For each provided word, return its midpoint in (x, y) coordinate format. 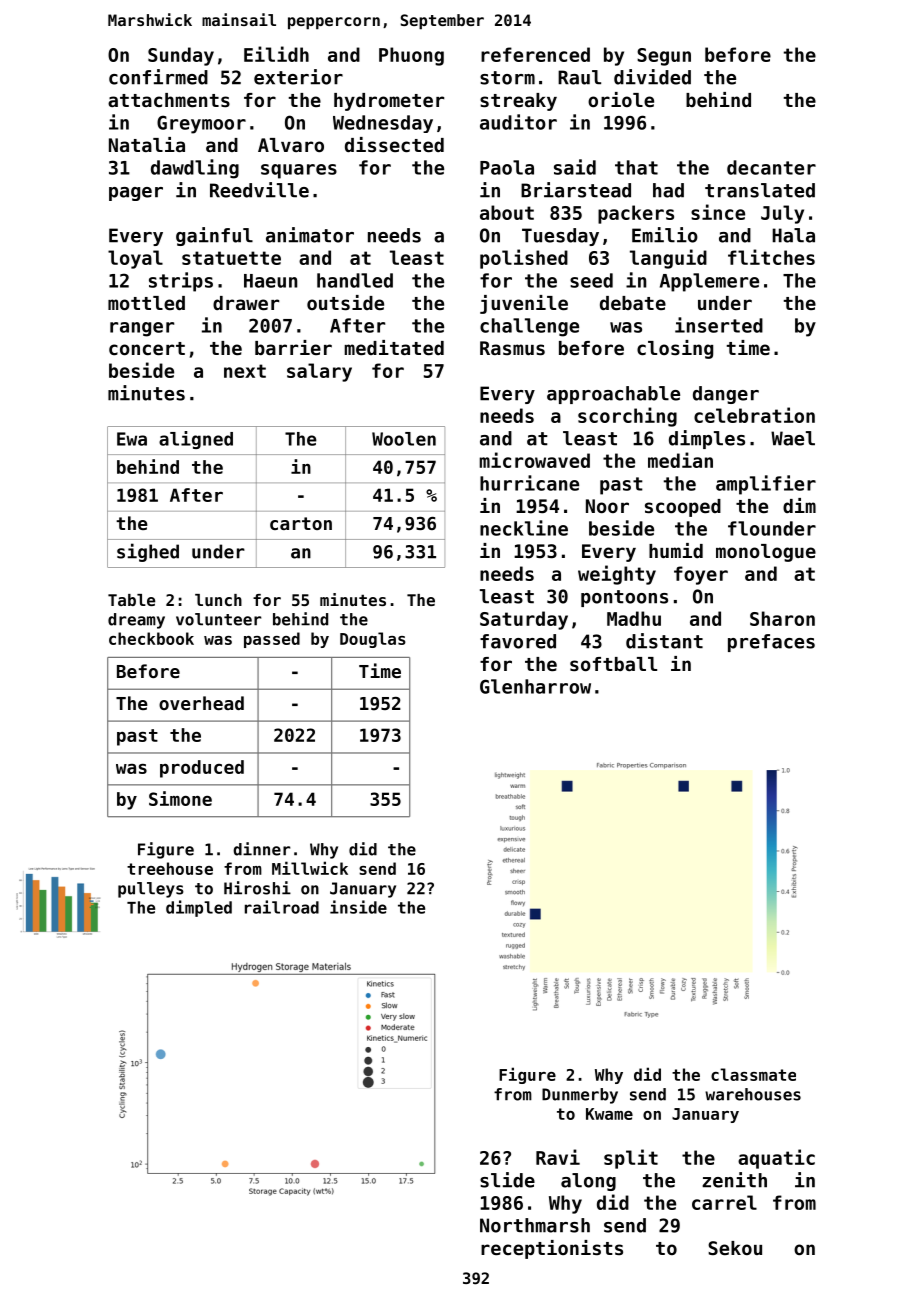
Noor (607, 506)
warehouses (753, 1094)
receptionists (552, 1249)
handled (355, 280)
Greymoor (201, 124)
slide (507, 1180)
